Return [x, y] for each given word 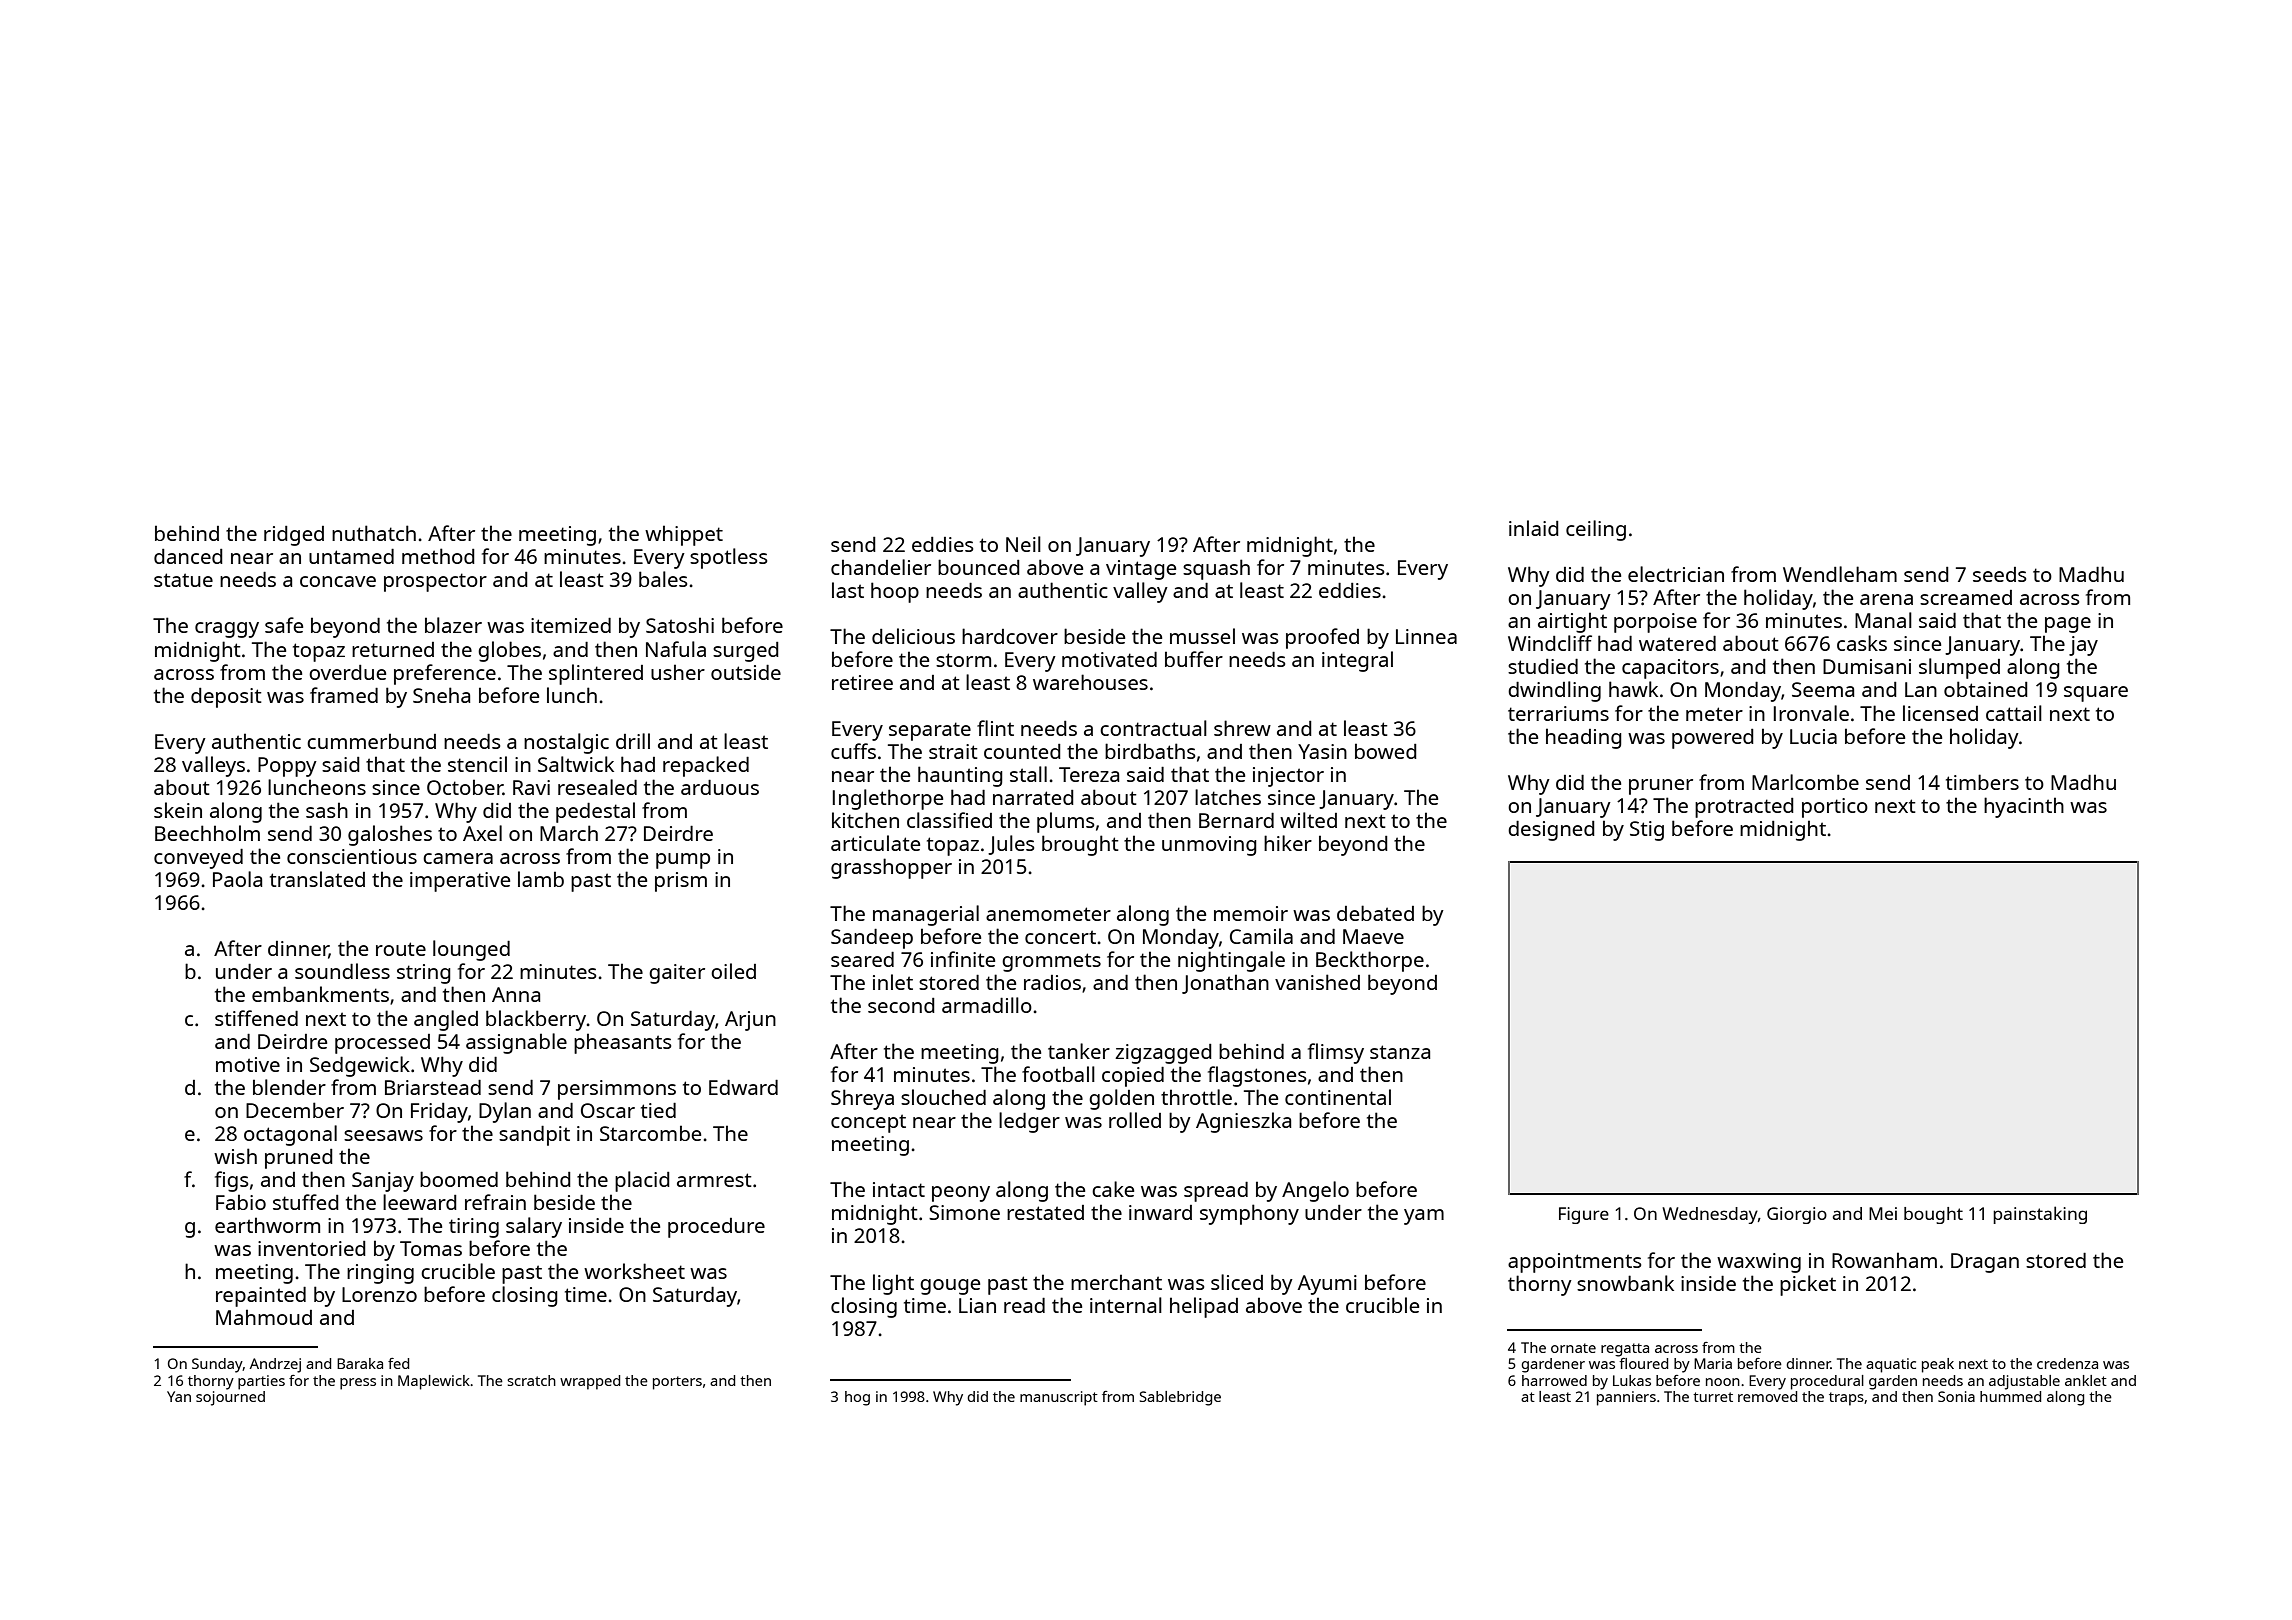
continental [1338, 1097]
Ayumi [1327, 1285]
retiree [862, 682]
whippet [684, 535]
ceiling [1596, 530]
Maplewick [434, 1382]
